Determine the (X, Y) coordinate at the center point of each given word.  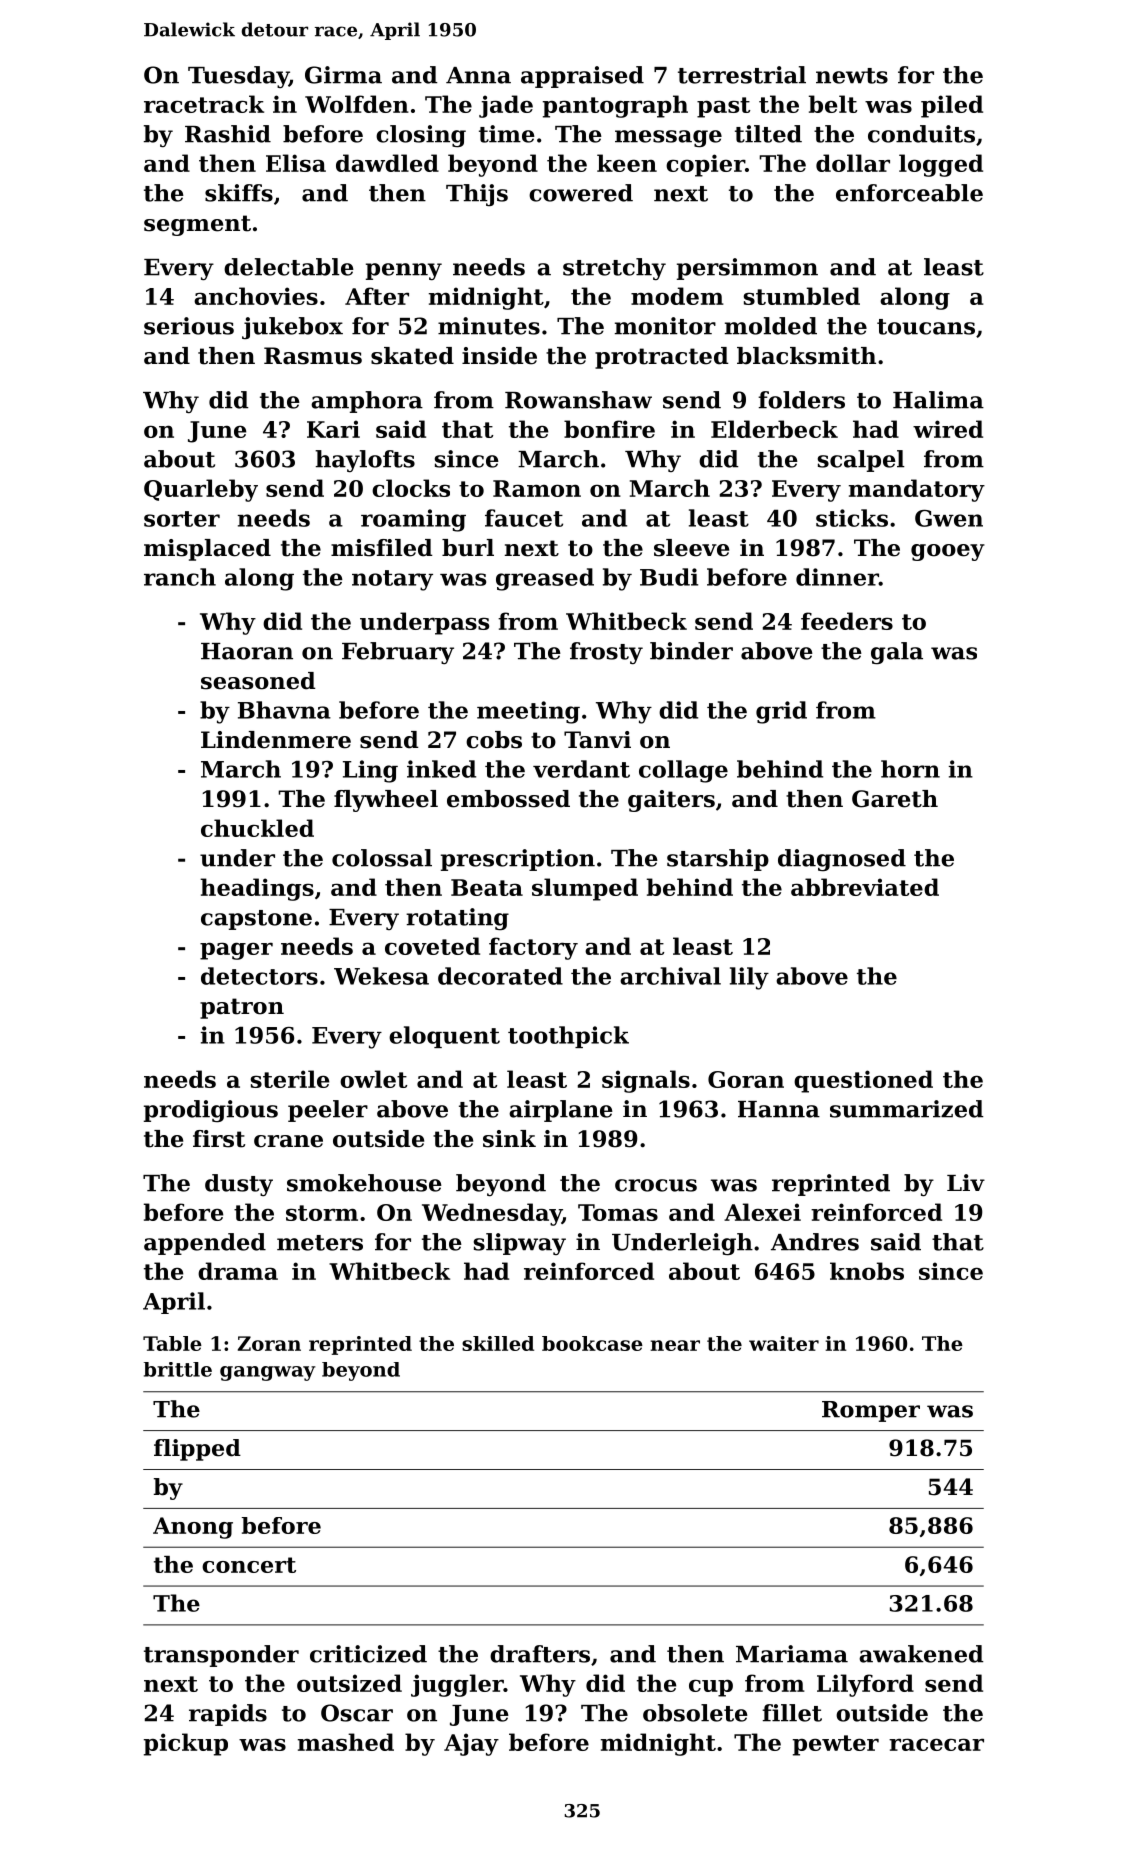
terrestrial (742, 75)
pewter (836, 1745)
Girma (343, 75)
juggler (457, 1685)
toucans (926, 327)
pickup (186, 1744)
